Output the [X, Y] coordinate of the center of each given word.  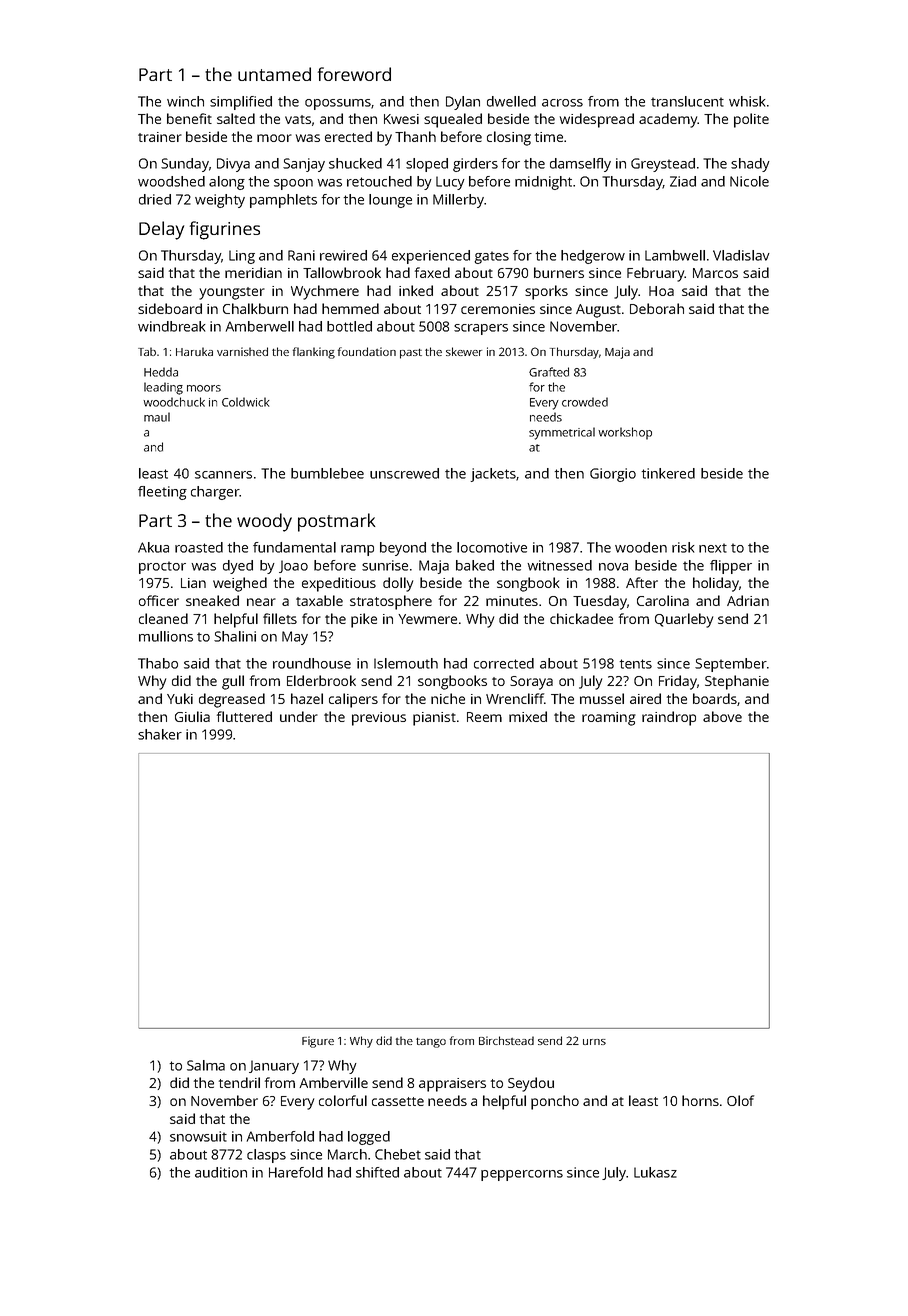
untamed [274, 74]
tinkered [668, 473]
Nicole [749, 181]
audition [221, 1172]
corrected [504, 663]
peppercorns [522, 1175]
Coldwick [246, 402]
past [411, 354]
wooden [641, 547]
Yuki [180, 698]
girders [475, 165]
